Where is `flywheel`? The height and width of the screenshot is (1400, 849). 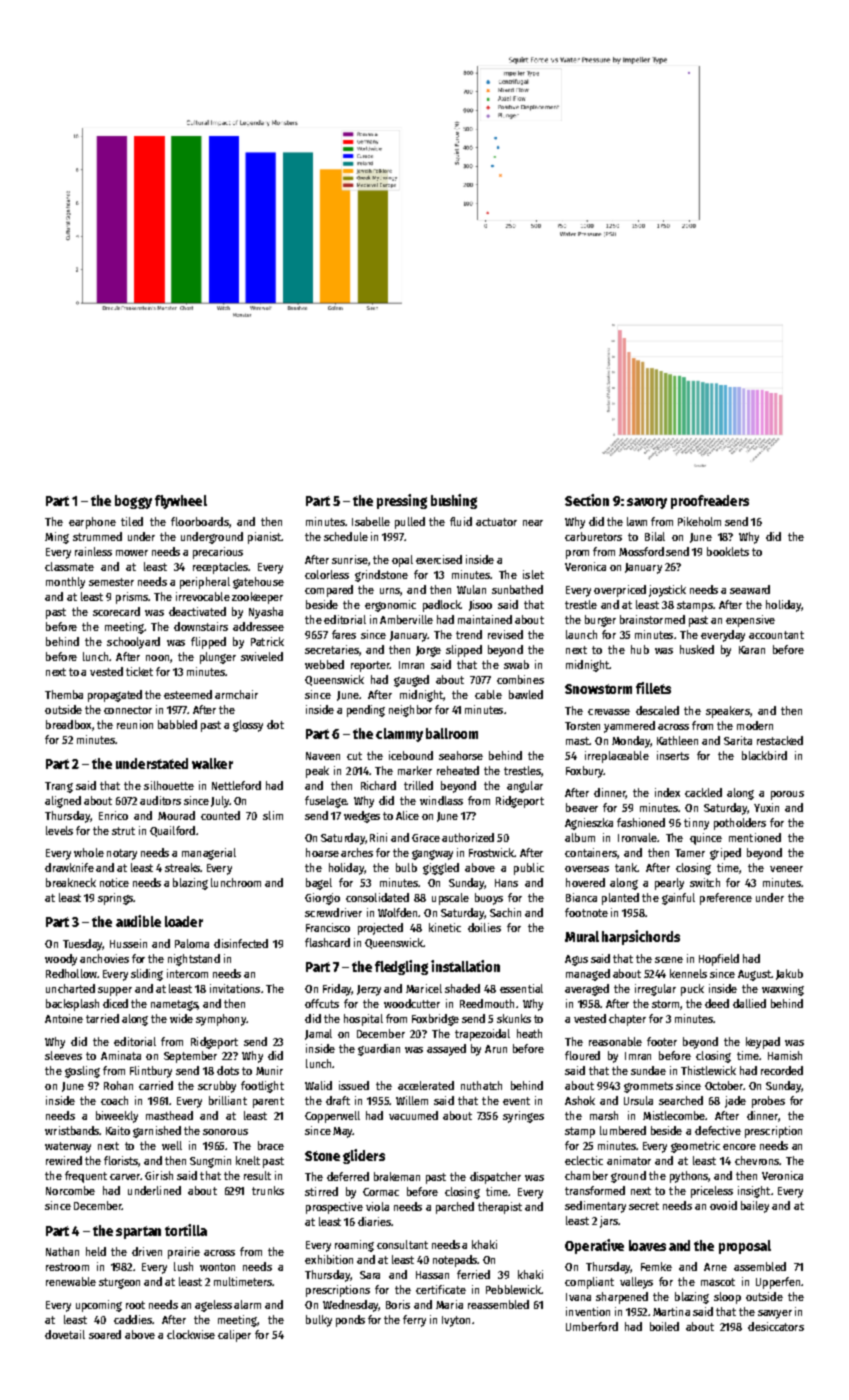 flywheel is located at coordinates (181, 502).
